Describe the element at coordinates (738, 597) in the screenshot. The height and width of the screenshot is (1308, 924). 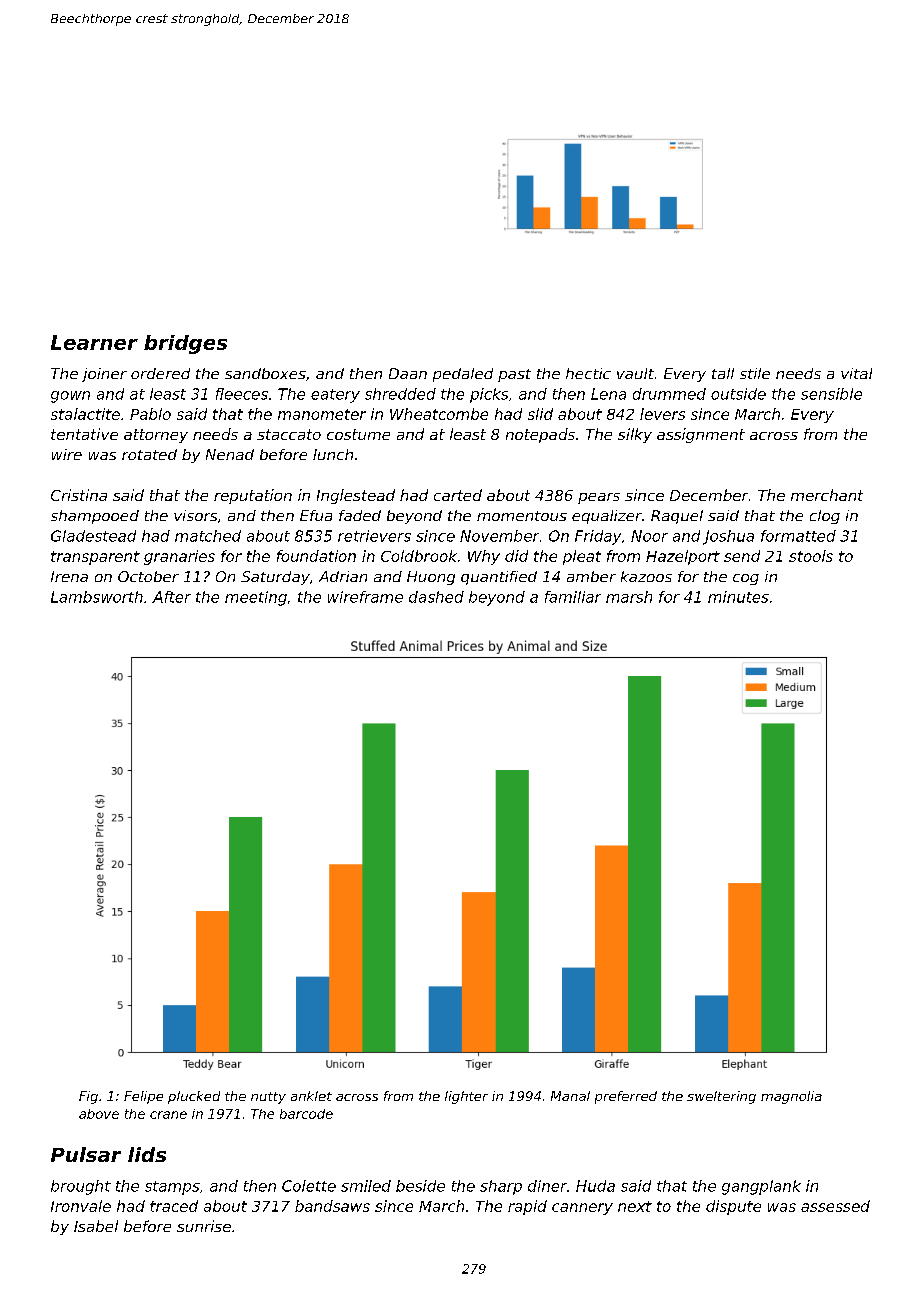
I see `minutes` at that location.
